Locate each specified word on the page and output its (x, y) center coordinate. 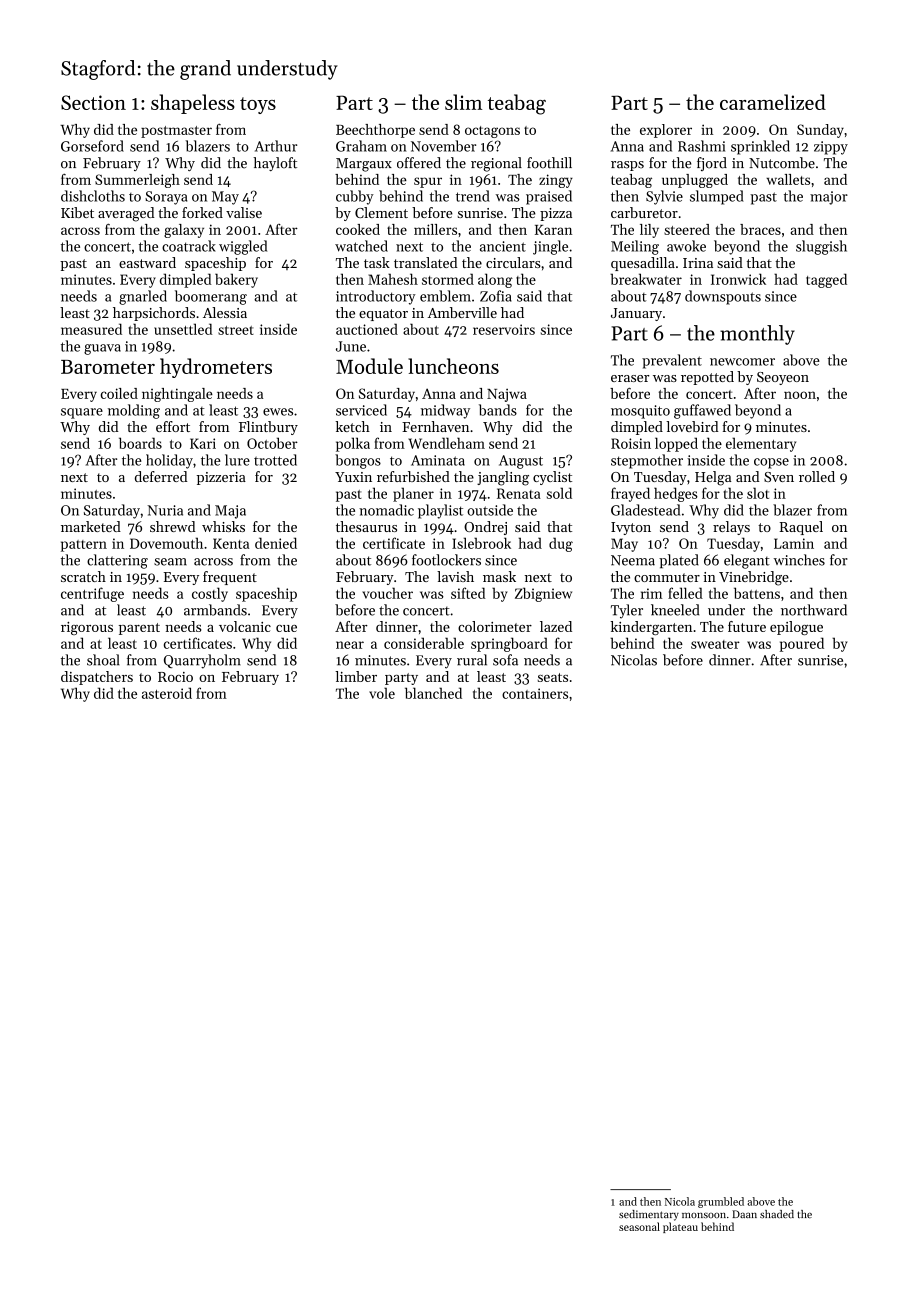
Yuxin (353, 477)
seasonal (639, 1226)
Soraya (166, 198)
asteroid (167, 693)
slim (463, 102)
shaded (777, 1214)
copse (771, 463)
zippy (831, 148)
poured (802, 644)
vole (382, 693)
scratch (83, 576)
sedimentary (649, 1215)
